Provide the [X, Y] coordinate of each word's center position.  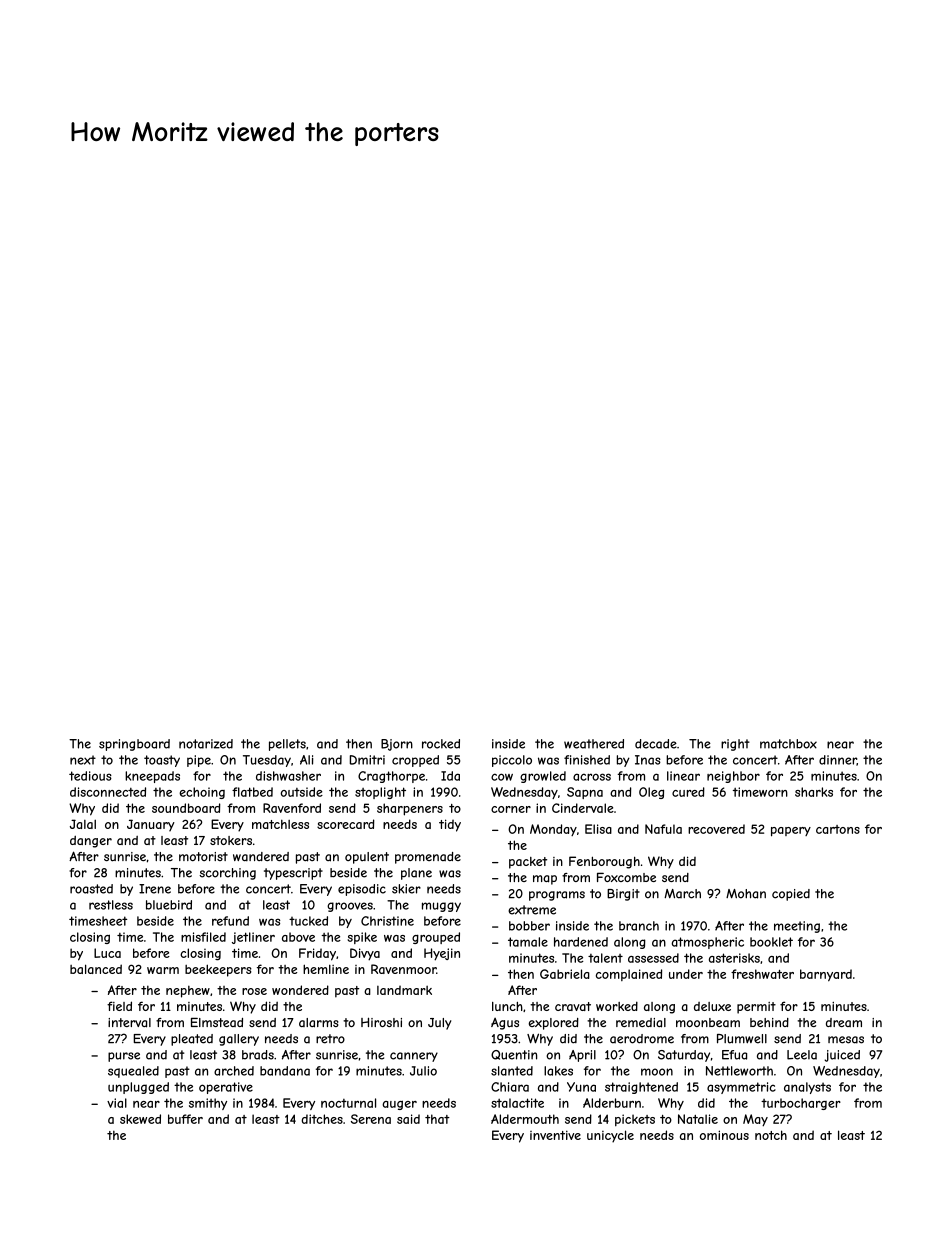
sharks [814, 792]
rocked [441, 744]
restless [111, 905]
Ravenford [292, 808]
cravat [573, 1006]
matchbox [788, 744]
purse [124, 1057]
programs [557, 896]
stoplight [380, 793]
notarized [206, 744]
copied [791, 895]
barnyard [826, 975]
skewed [140, 1119]
